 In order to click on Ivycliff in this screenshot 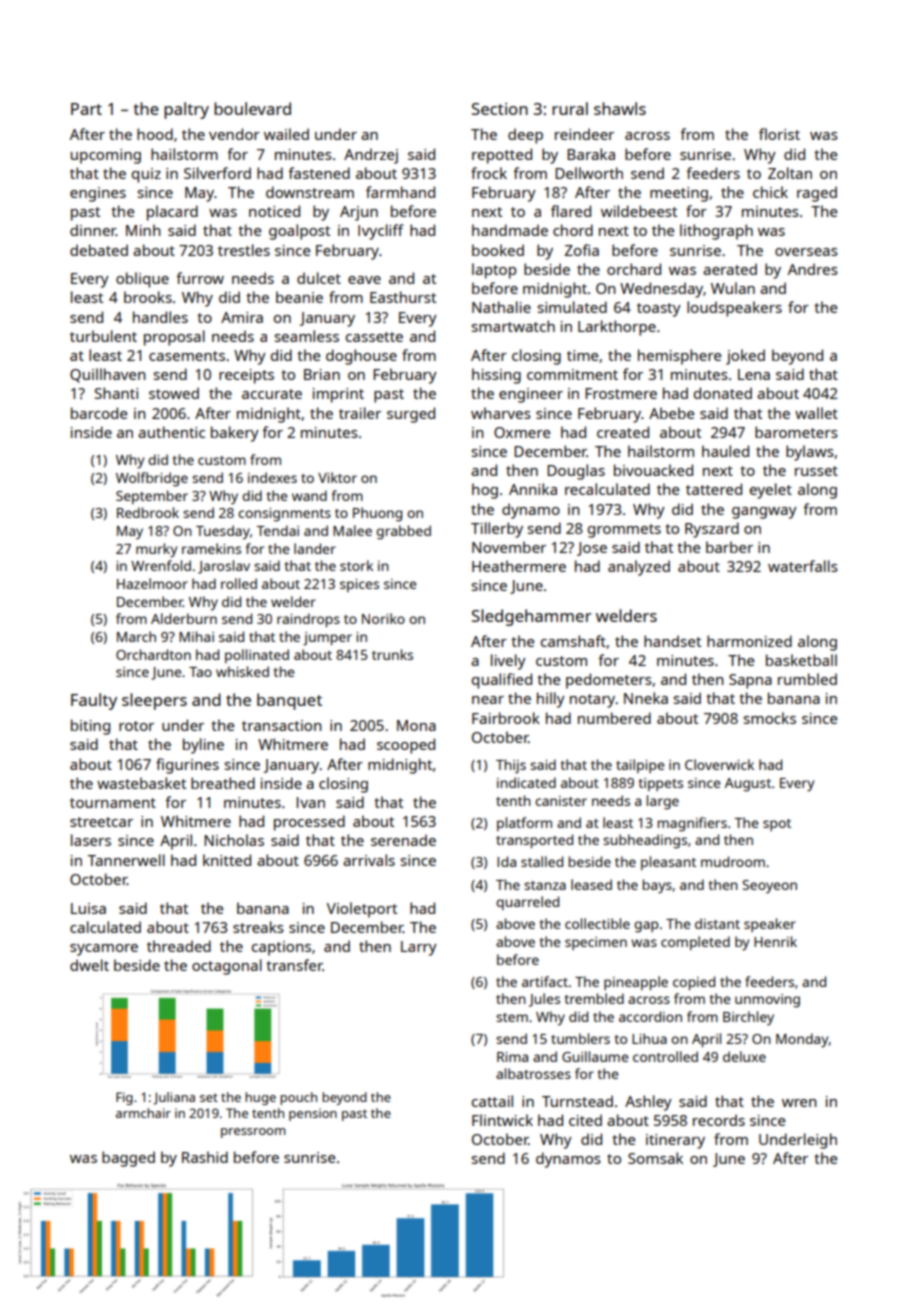, I will do `click(381, 232)`.
